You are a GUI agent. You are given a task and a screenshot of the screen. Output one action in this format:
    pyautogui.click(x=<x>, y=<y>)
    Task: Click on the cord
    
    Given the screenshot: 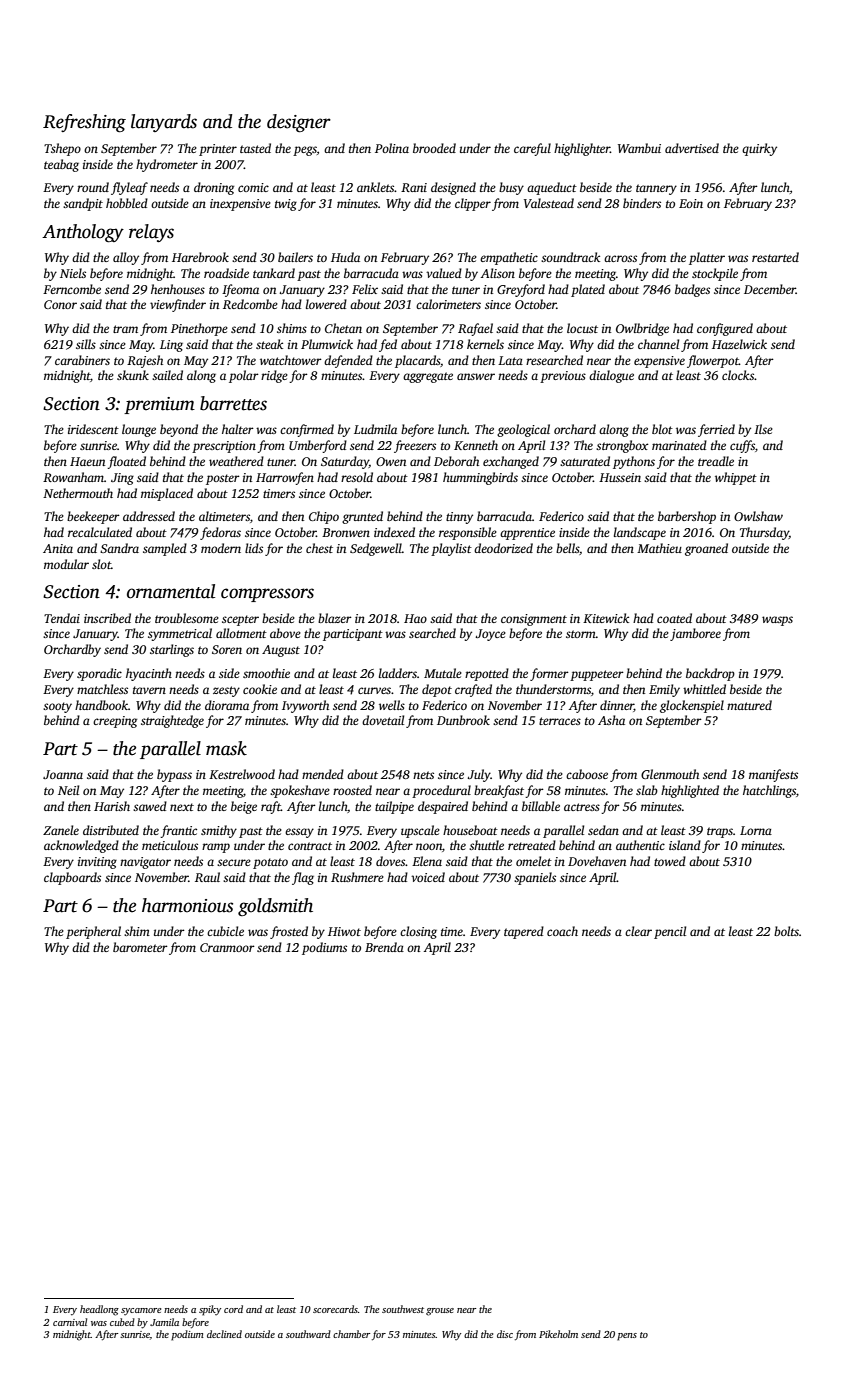 What is the action you would take?
    pyautogui.click(x=233, y=1309)
